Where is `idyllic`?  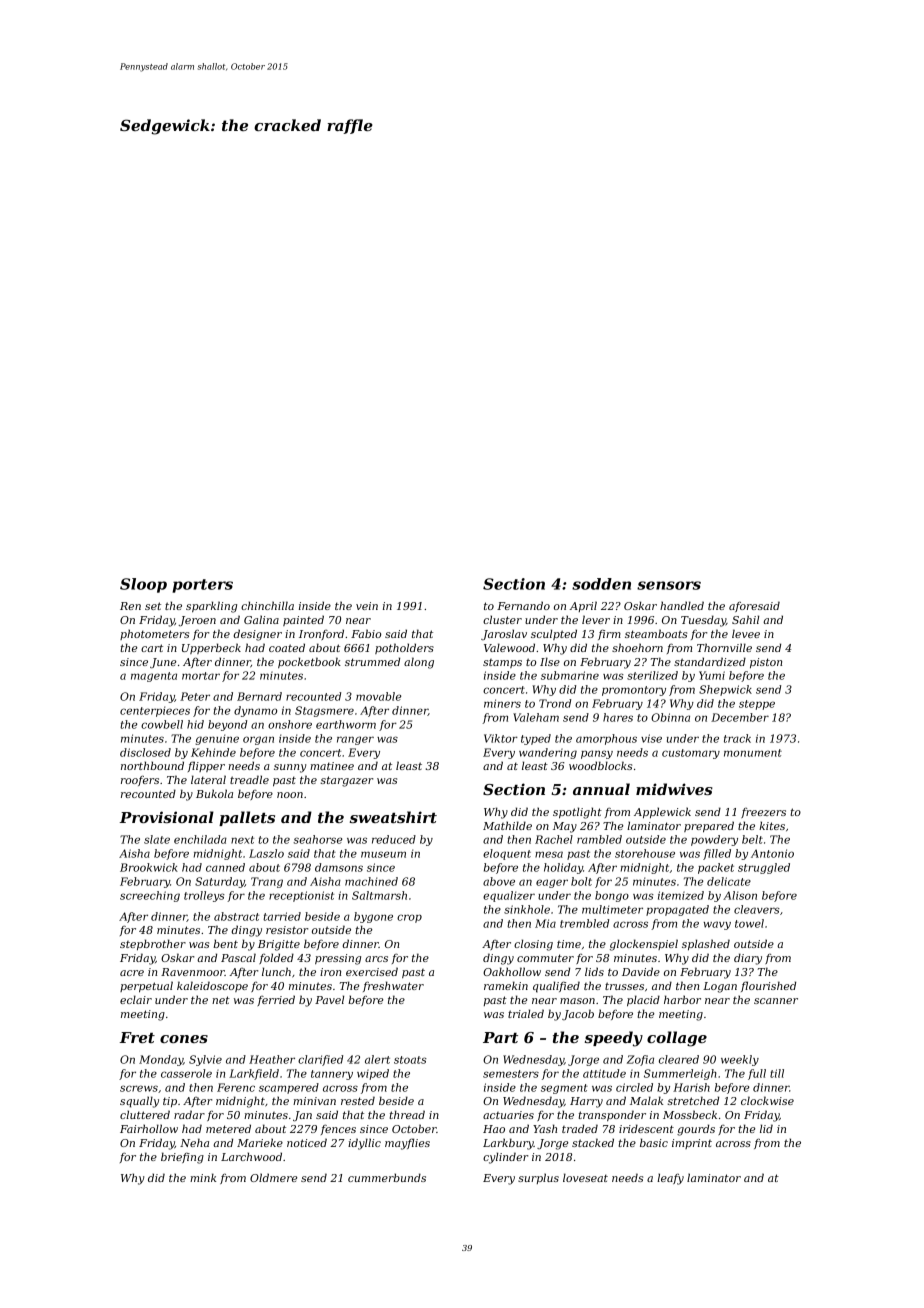
idyllic is located at coordinates (364, 1144).
